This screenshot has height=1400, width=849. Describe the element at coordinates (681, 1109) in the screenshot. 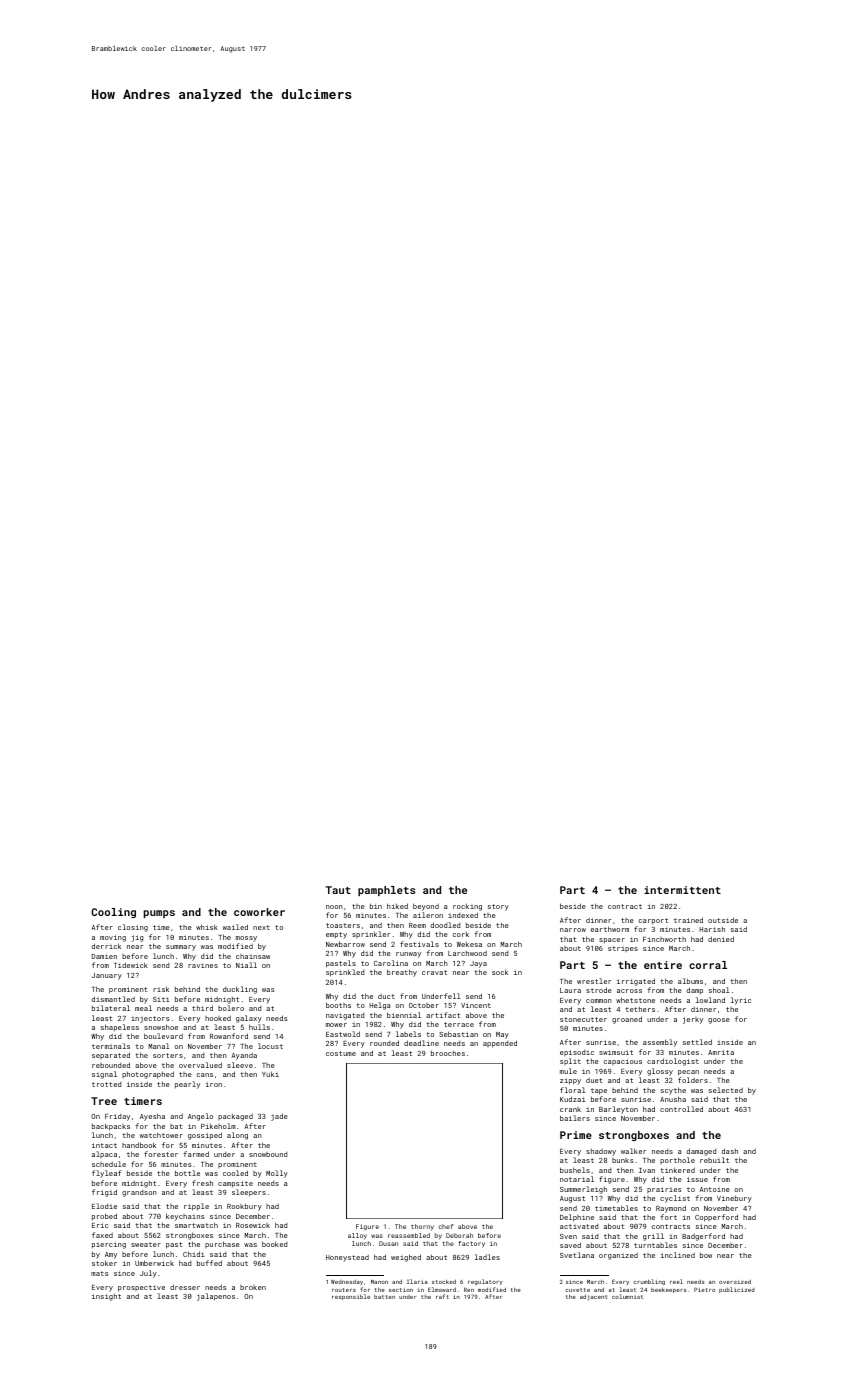

I see `controlled` at that location.
